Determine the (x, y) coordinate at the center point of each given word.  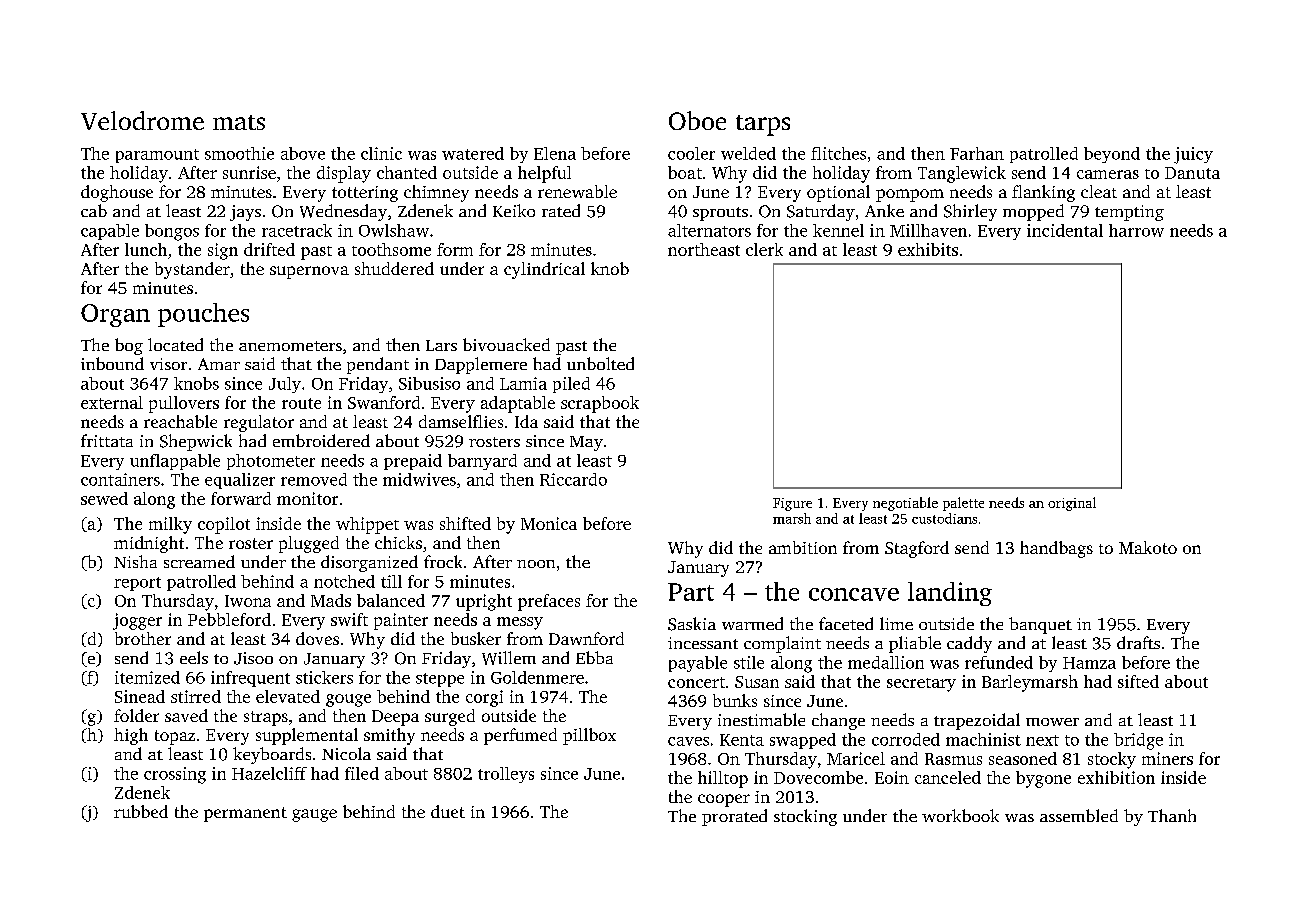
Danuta (1192, 173)
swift (349, 619)
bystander (192, 270)
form (455, 249)
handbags (1056, 549)
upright (484, 602)
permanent (245, 814)
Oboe (697, 120)
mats (239, 122)
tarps (763, 125)
